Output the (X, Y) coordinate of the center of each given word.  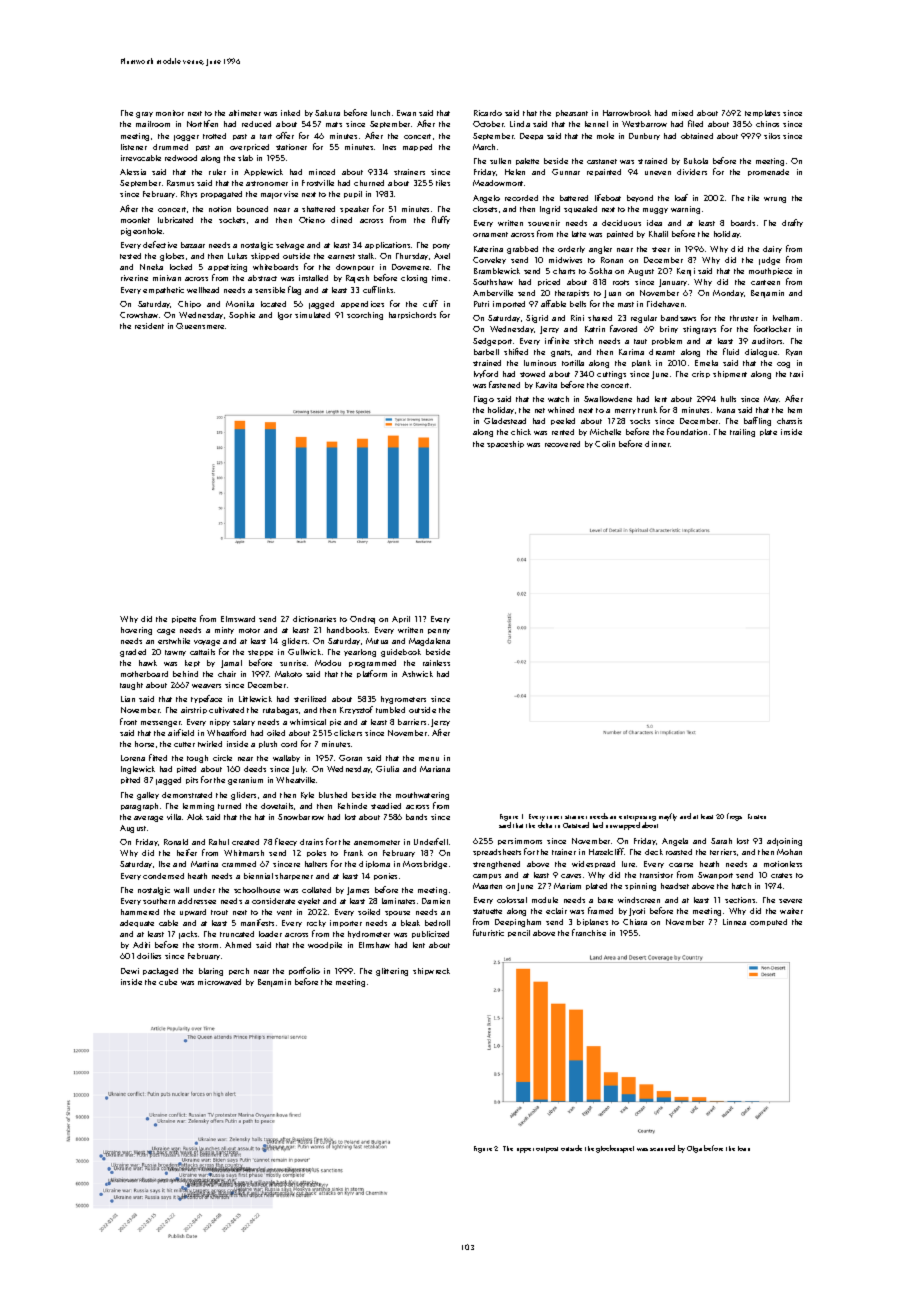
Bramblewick (497, 271)
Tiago (484, 400)
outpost (547, 1150)
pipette (184, 619)
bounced (252, 209)
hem (795, 410)
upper (525, 1150)
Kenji (686, 272)
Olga (694, 1149)
